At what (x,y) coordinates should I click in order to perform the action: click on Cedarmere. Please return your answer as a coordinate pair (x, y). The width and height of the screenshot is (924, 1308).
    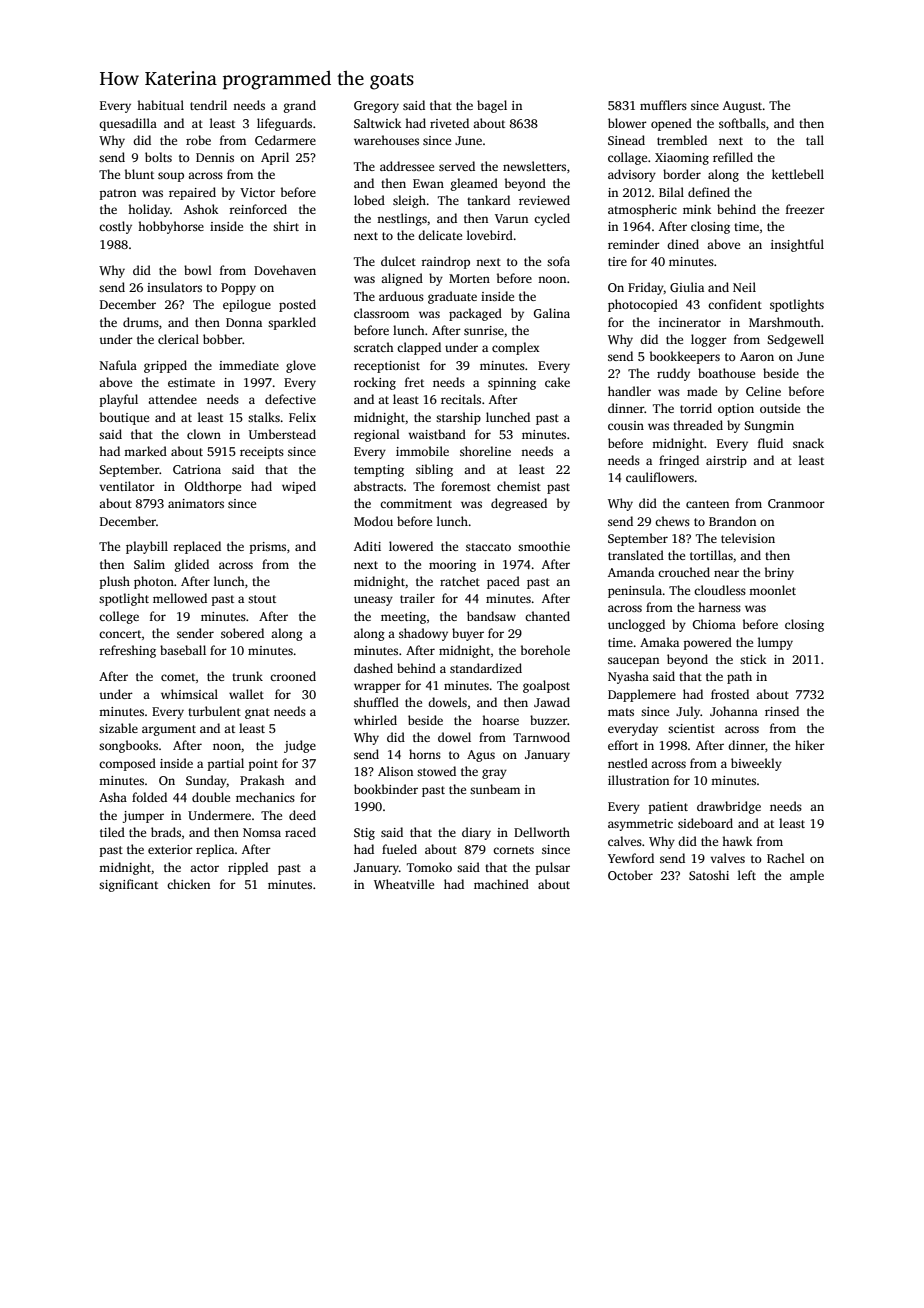
    Looking at the image, I should click on (285, 140).
